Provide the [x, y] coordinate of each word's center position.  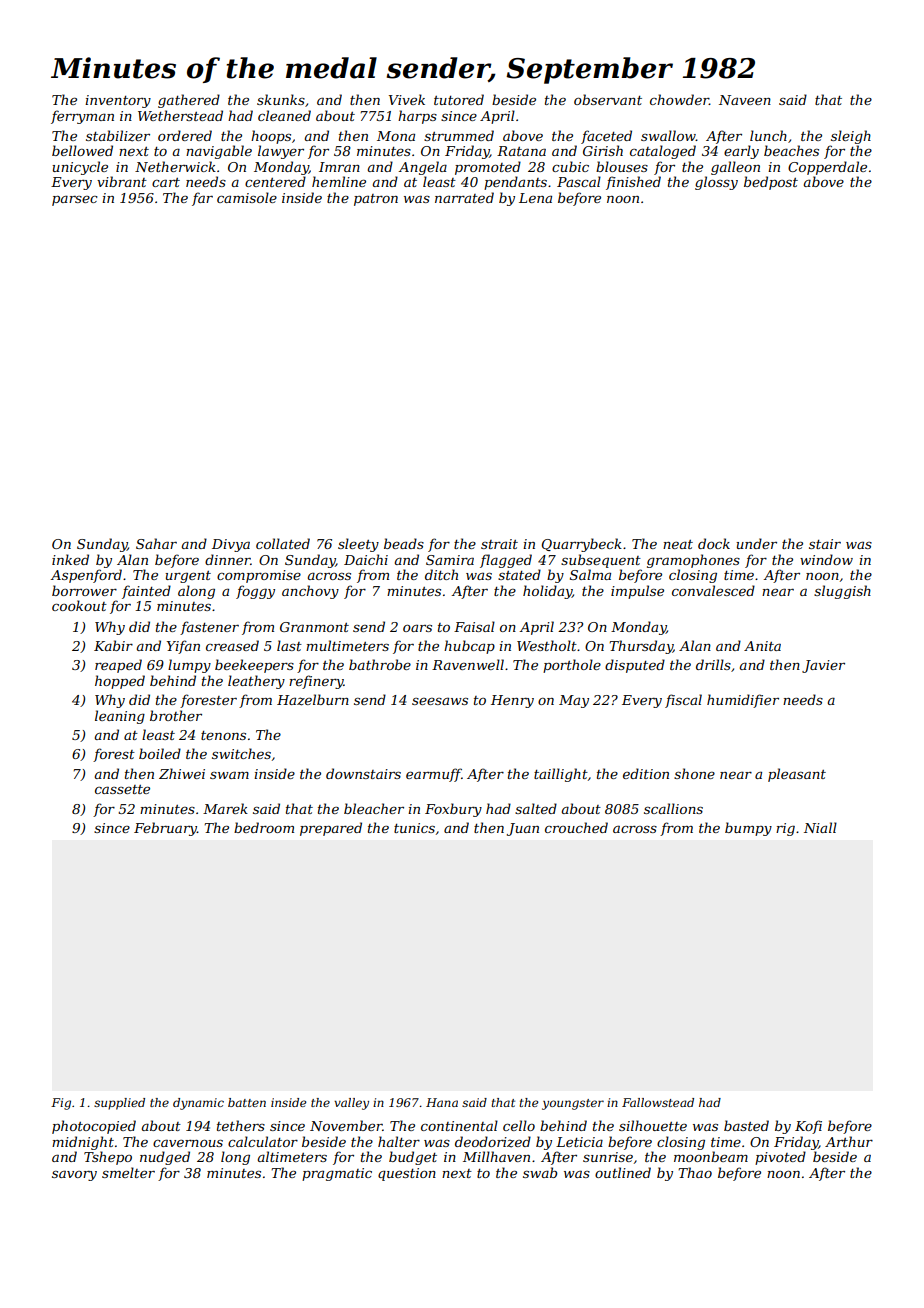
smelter [128, 1172]
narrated [464, 197]
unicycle [80, 168]
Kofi [808, 1127]
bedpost [771, 183]
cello [519, 1125]
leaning [120, 717]
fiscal [683, 701]
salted [536, 808]
